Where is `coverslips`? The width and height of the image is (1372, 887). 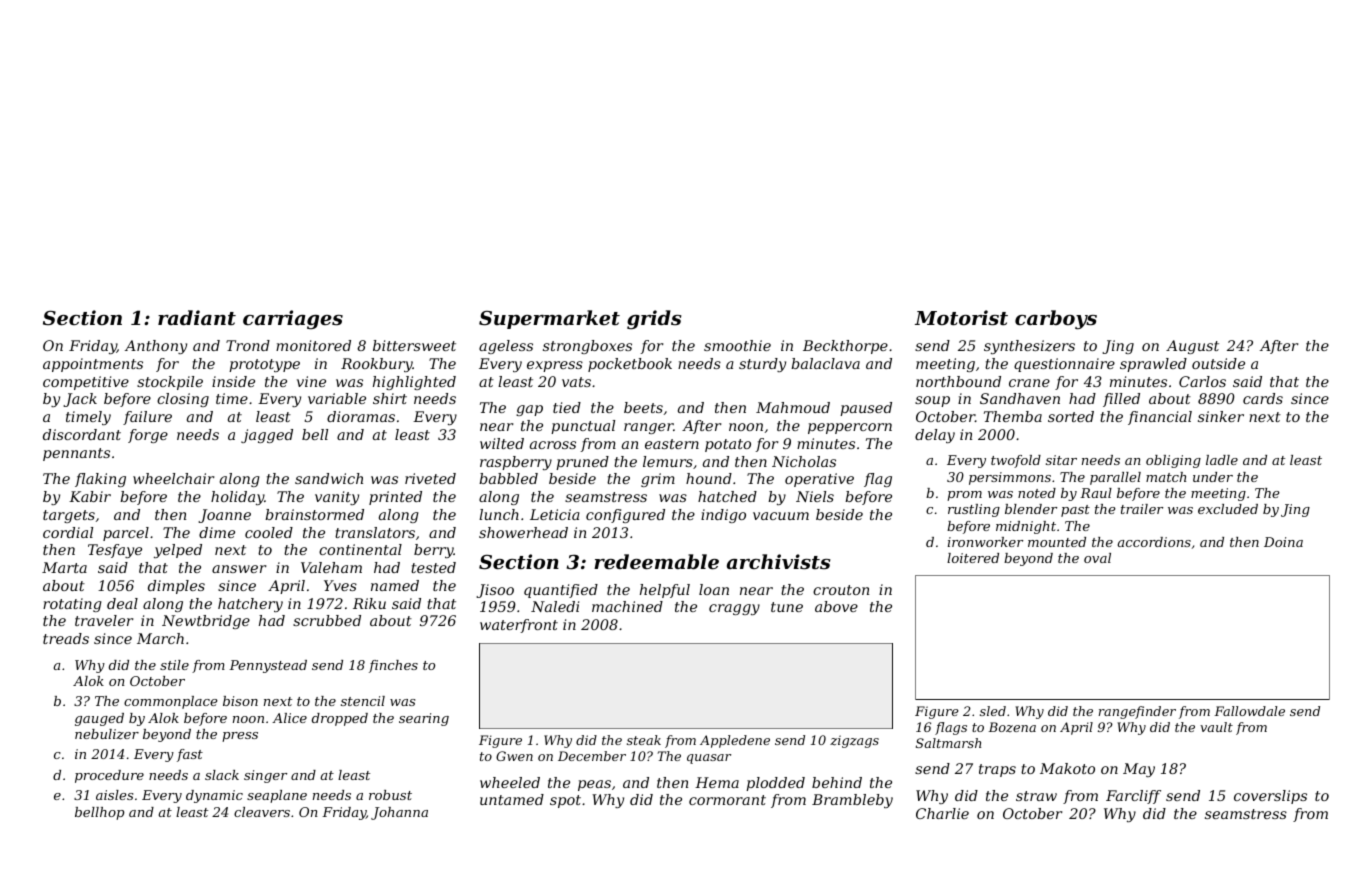
coverslips is located at coordinates (1270, 797).
